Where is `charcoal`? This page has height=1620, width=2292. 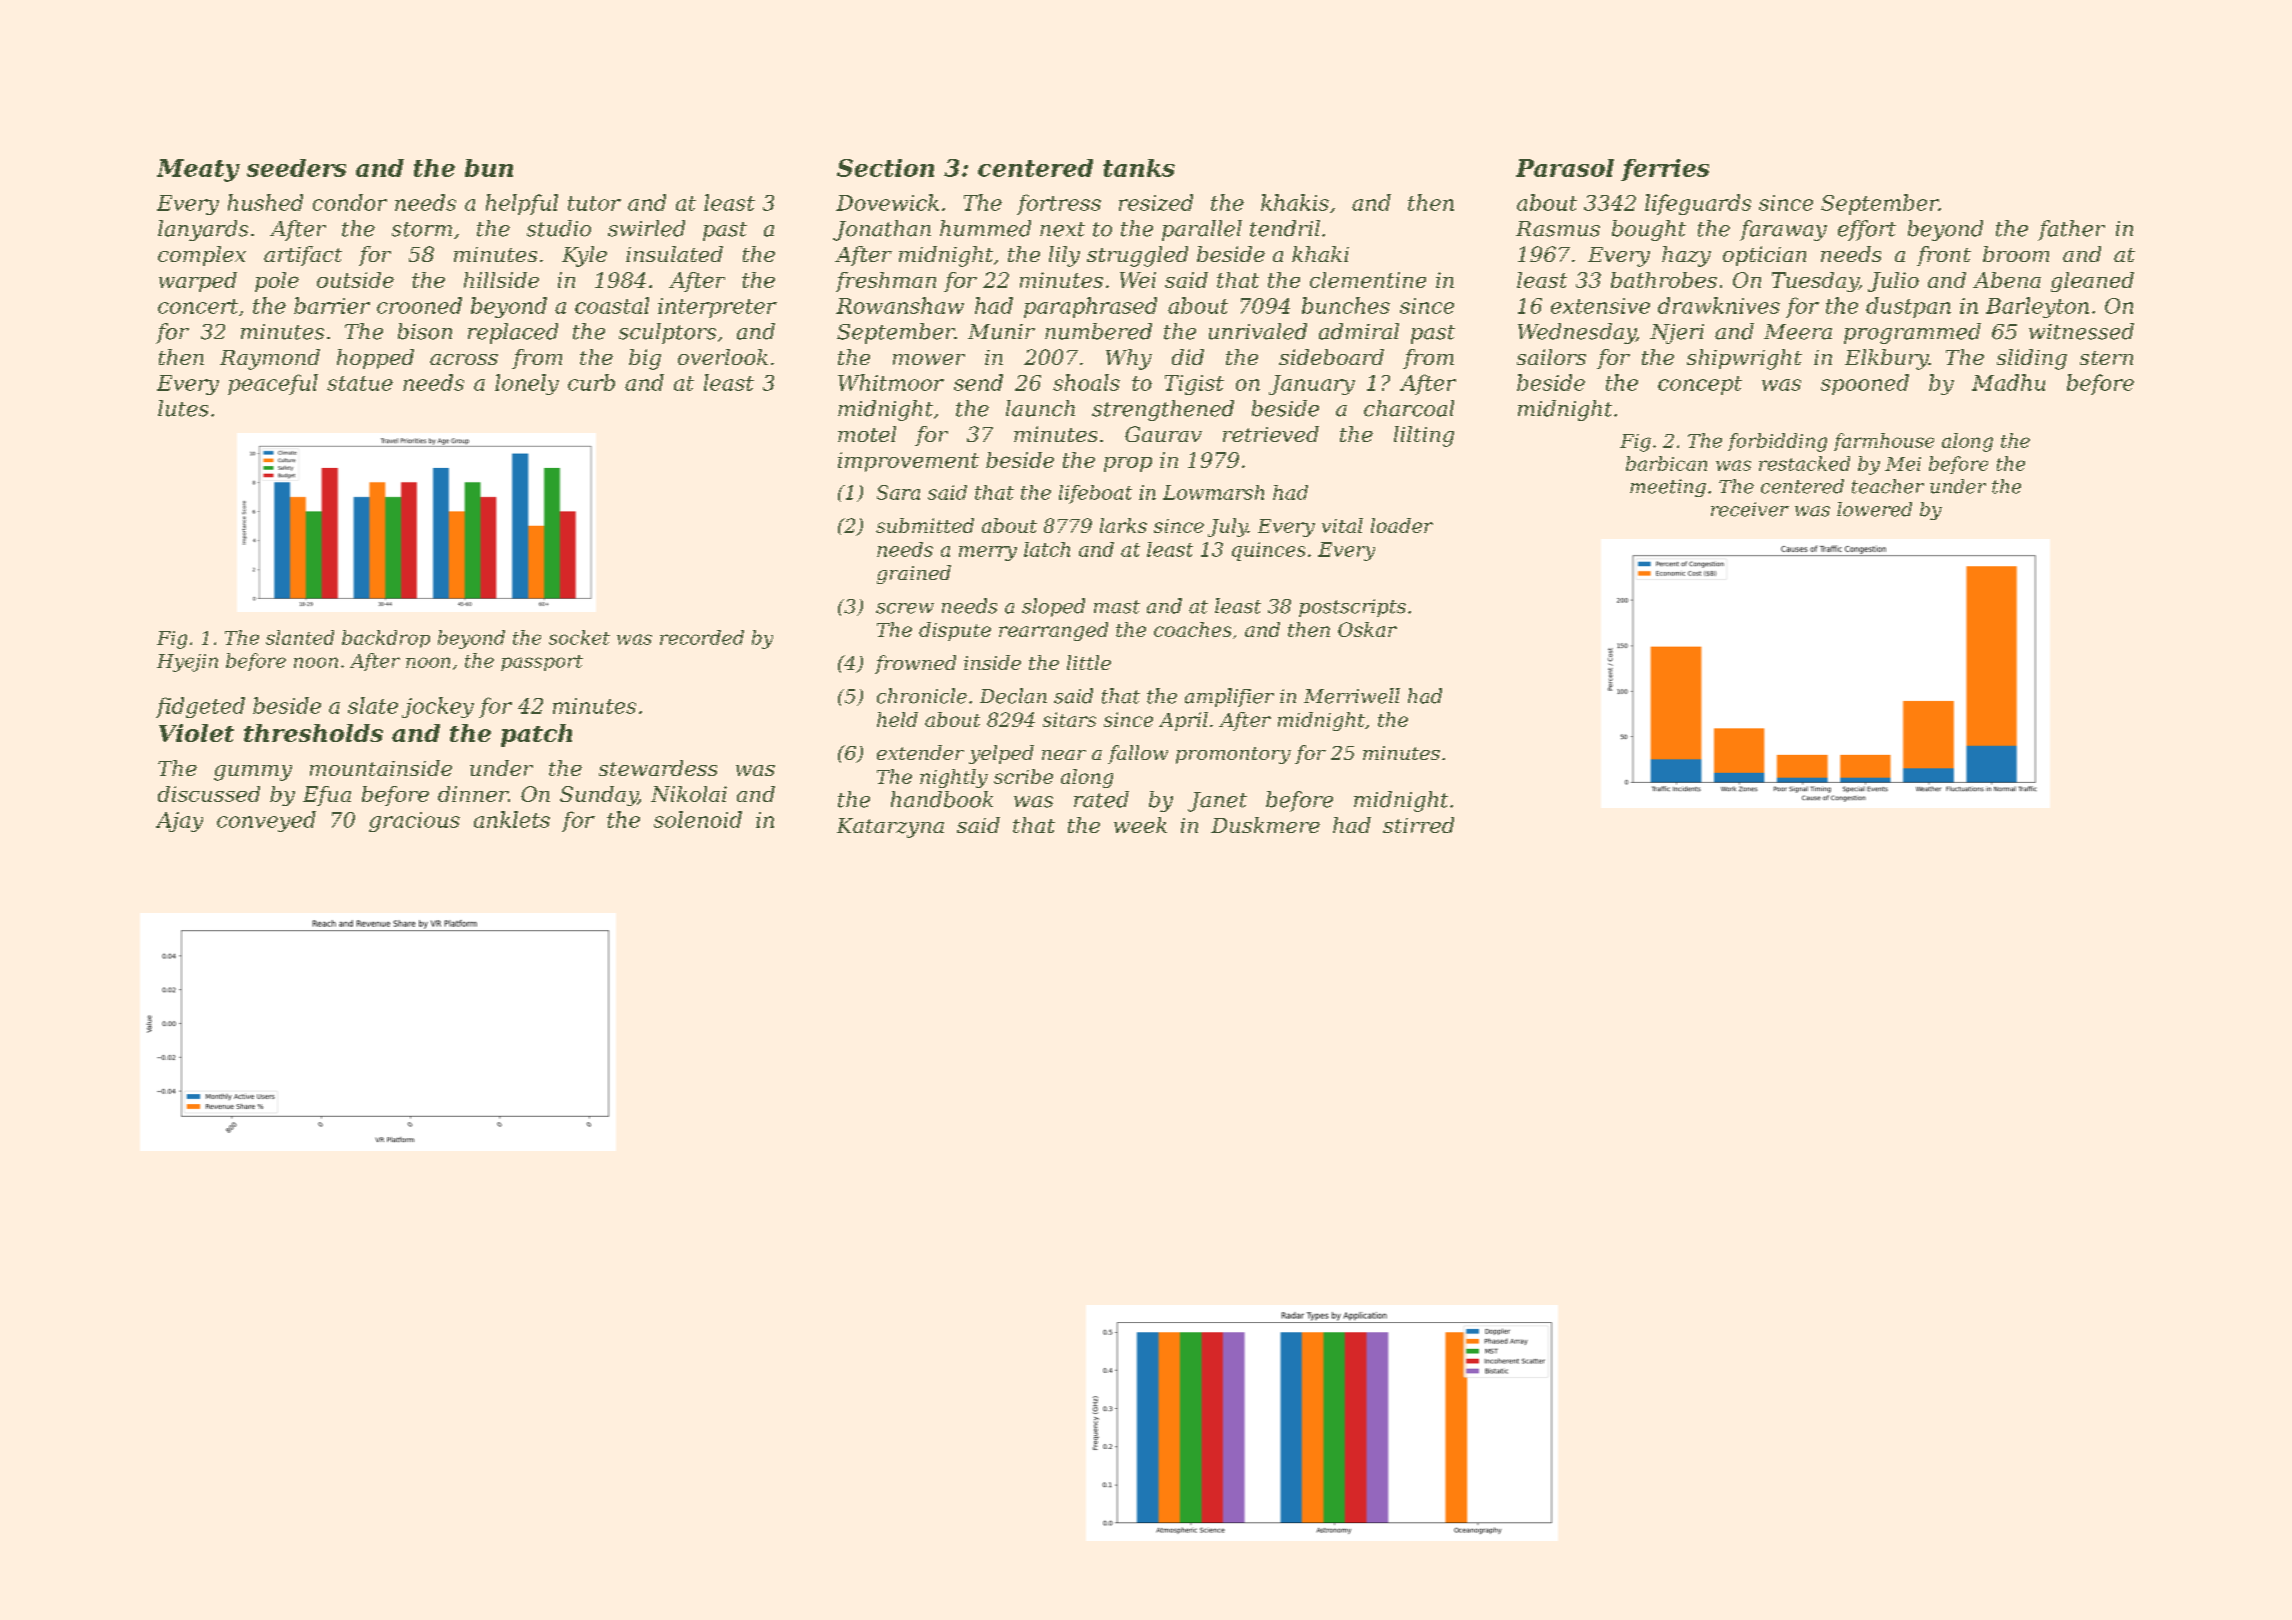
charcoal is located at coordinates (1409, 408).
